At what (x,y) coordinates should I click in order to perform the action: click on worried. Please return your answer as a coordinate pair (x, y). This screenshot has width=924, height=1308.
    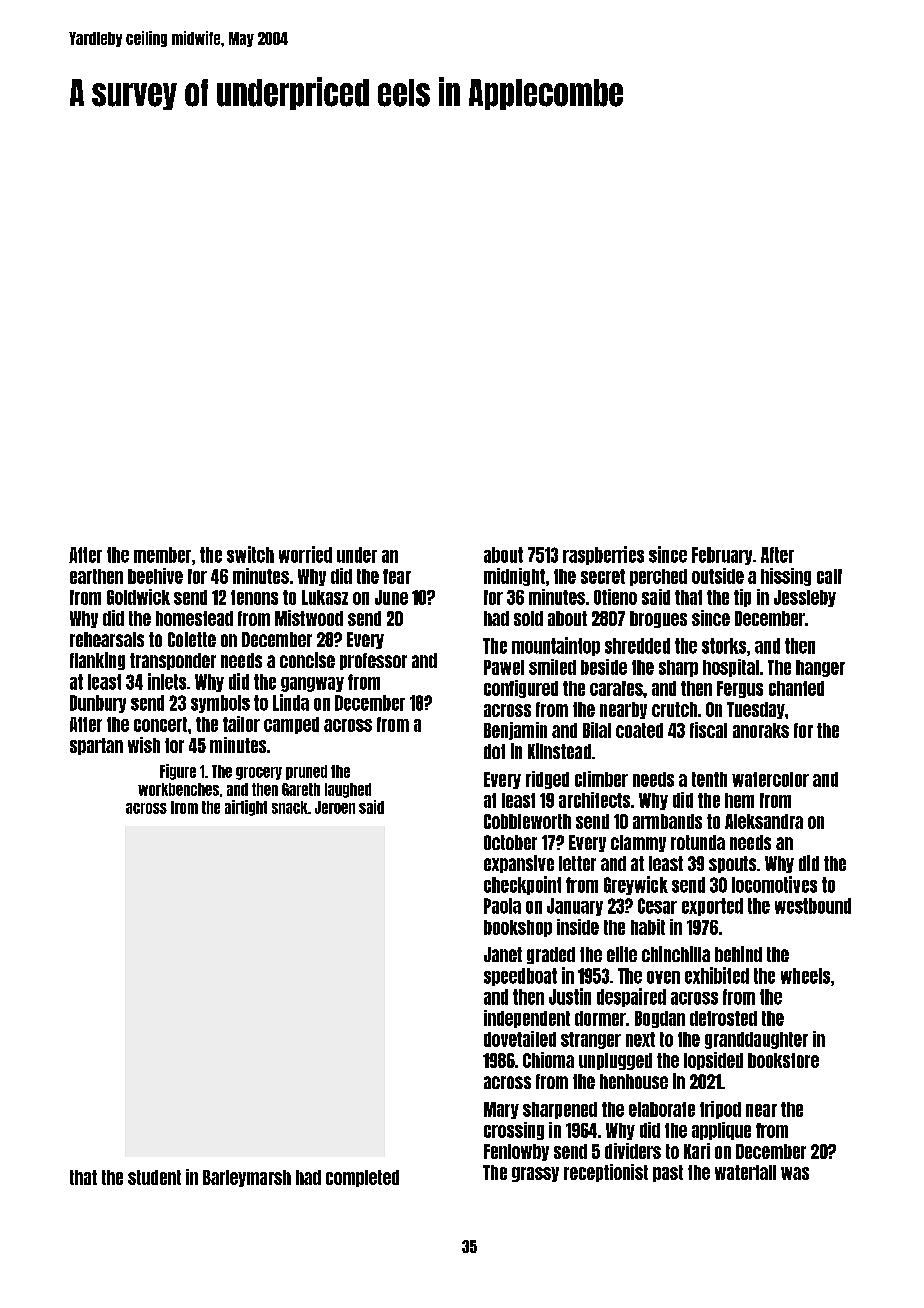
    Looking at the image, I should click on (305, 554).
